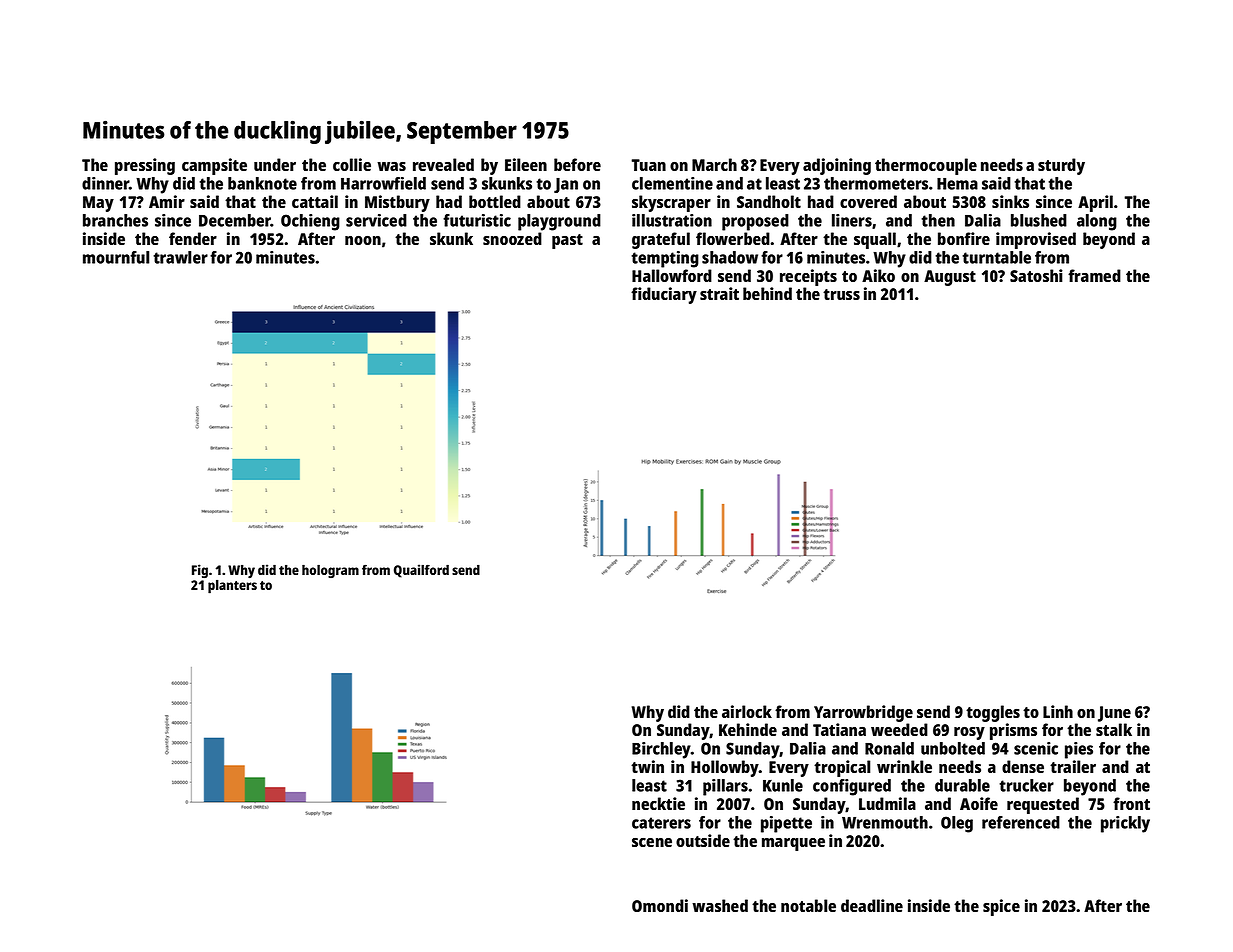 The width and height of the document is (1233, 952). I want to click on deadline, so click(872, 905).
